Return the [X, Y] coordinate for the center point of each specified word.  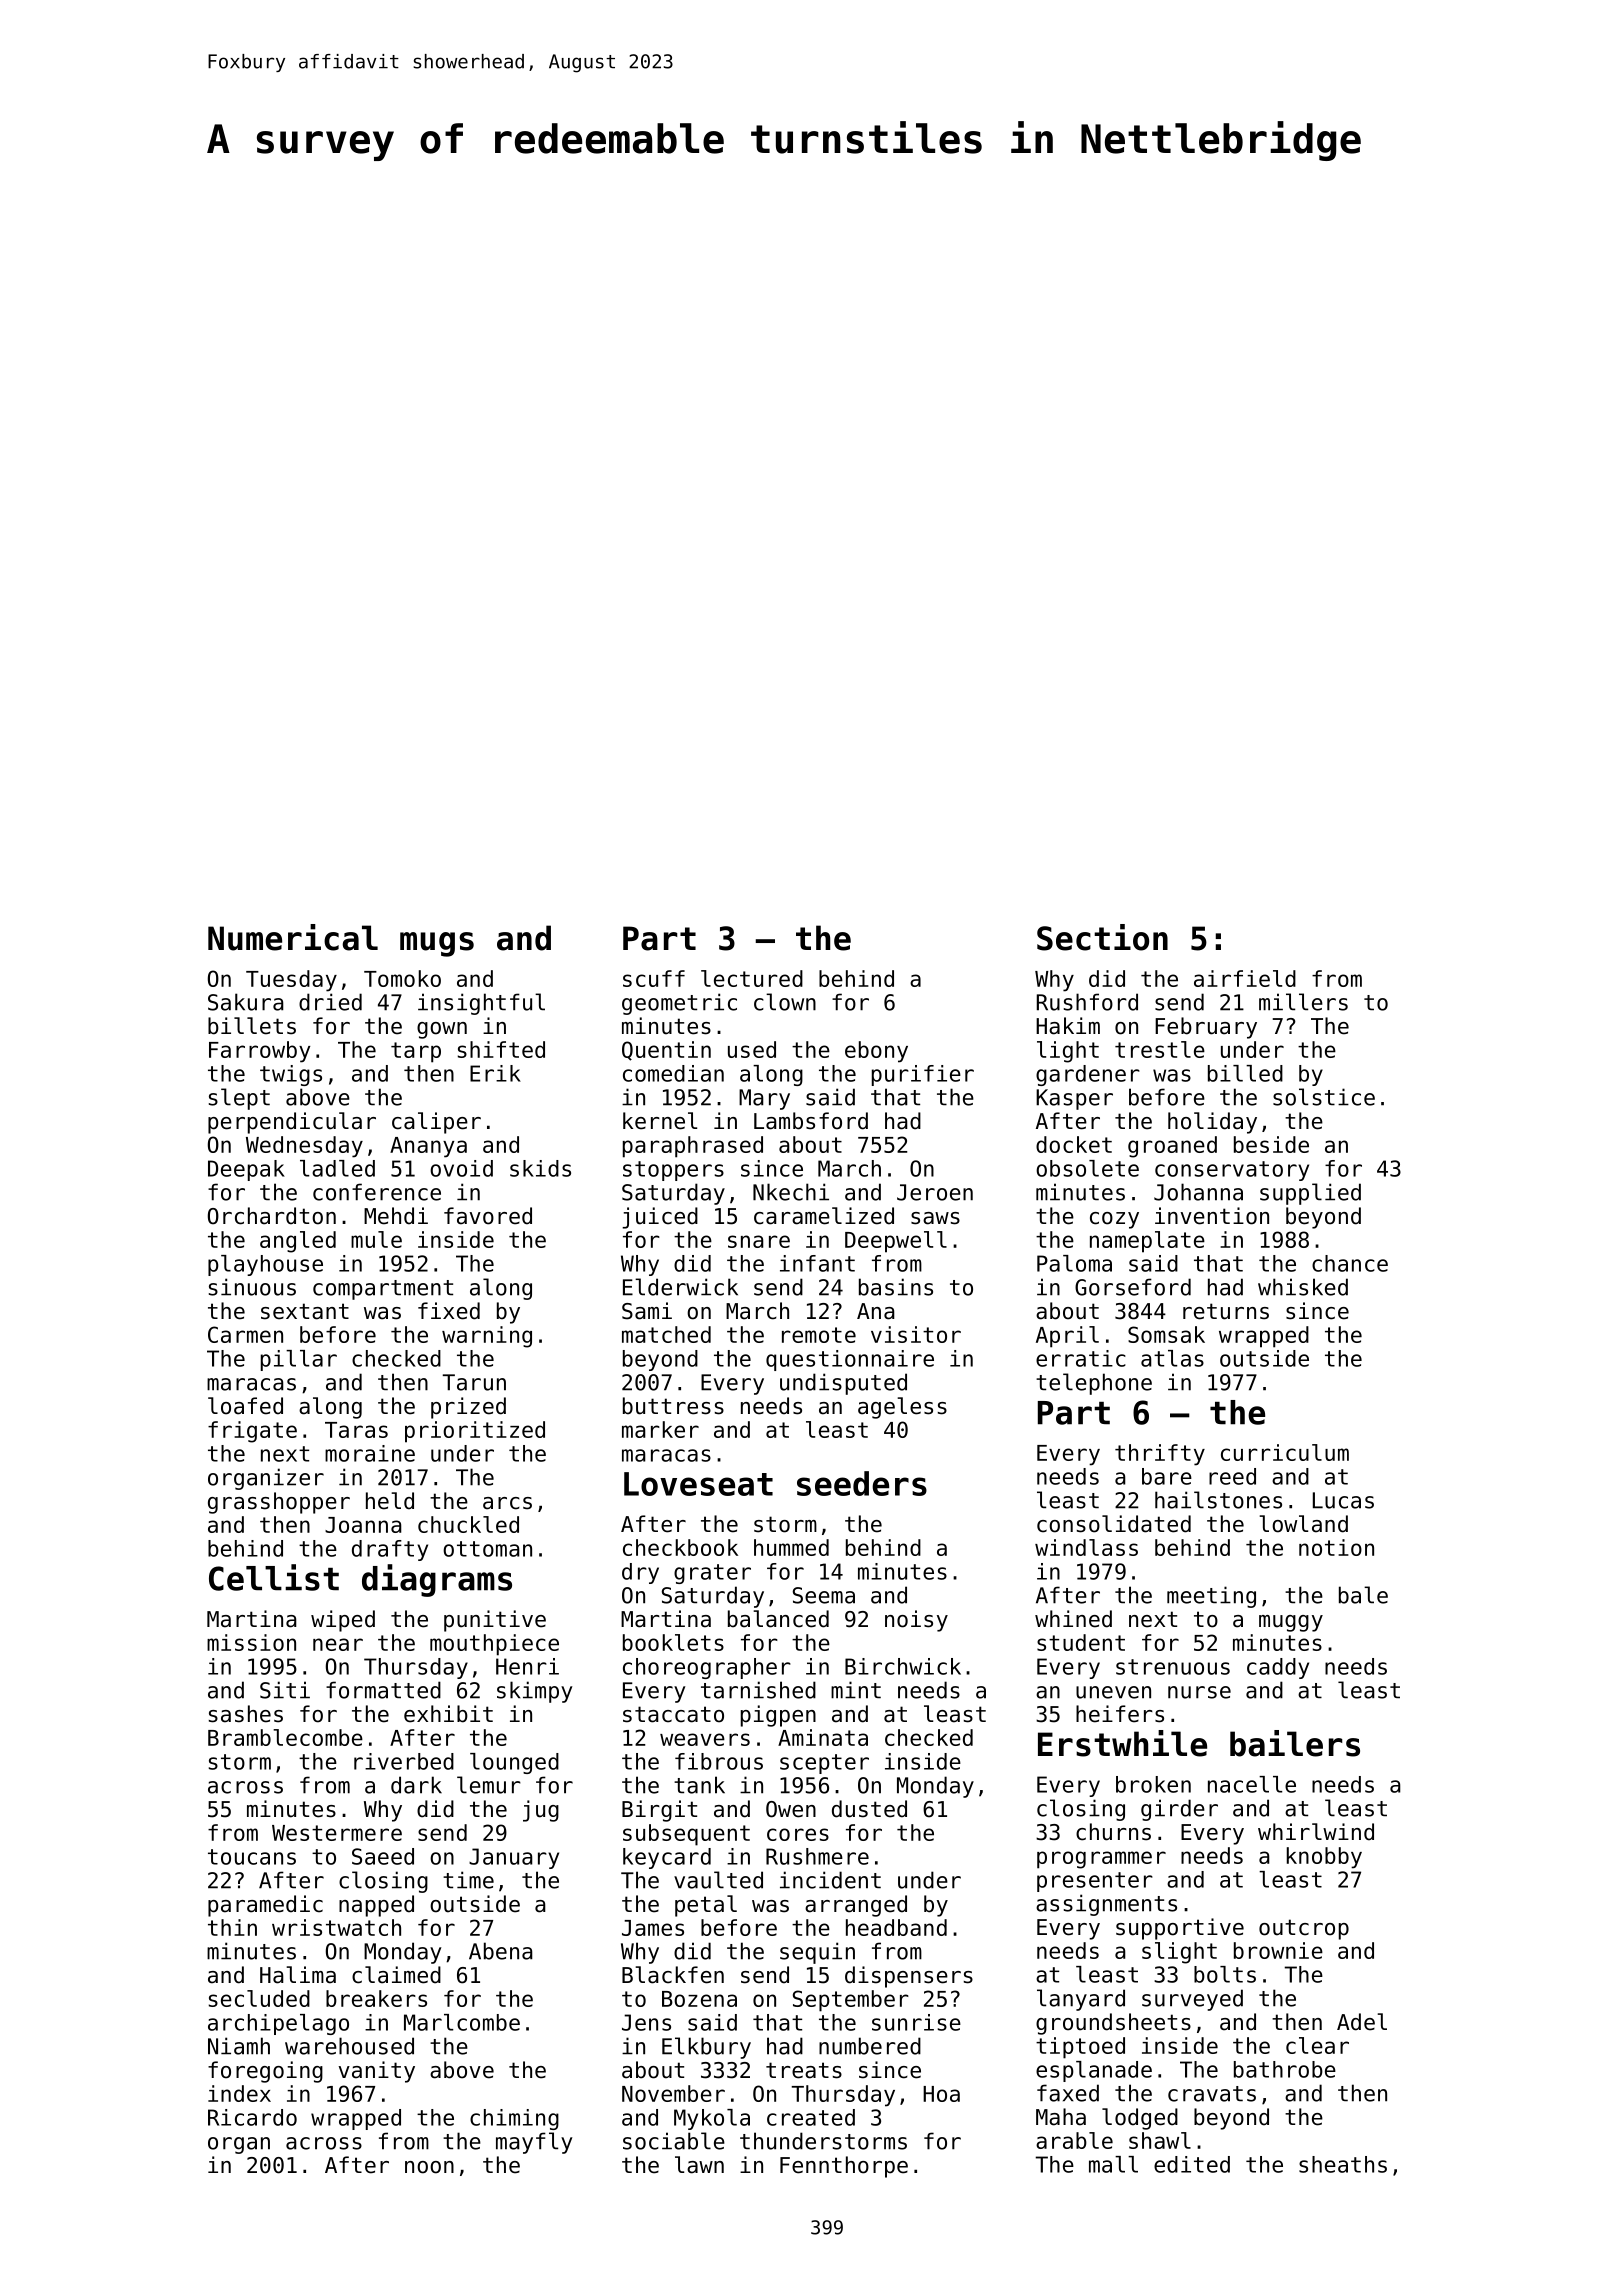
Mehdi [396, 1216]
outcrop [1304, 1929]
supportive [1180, 1929]
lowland [1303, 1524]
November [673, 2093]
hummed [791, 1547]
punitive [495, 1621]
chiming [514, 2119]
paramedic [265, 1906]
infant [817, 1263]
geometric [679, 1004]
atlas [1172, 1358]
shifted [501, 1049]
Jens [646, 2022]
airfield [1245, 978]
